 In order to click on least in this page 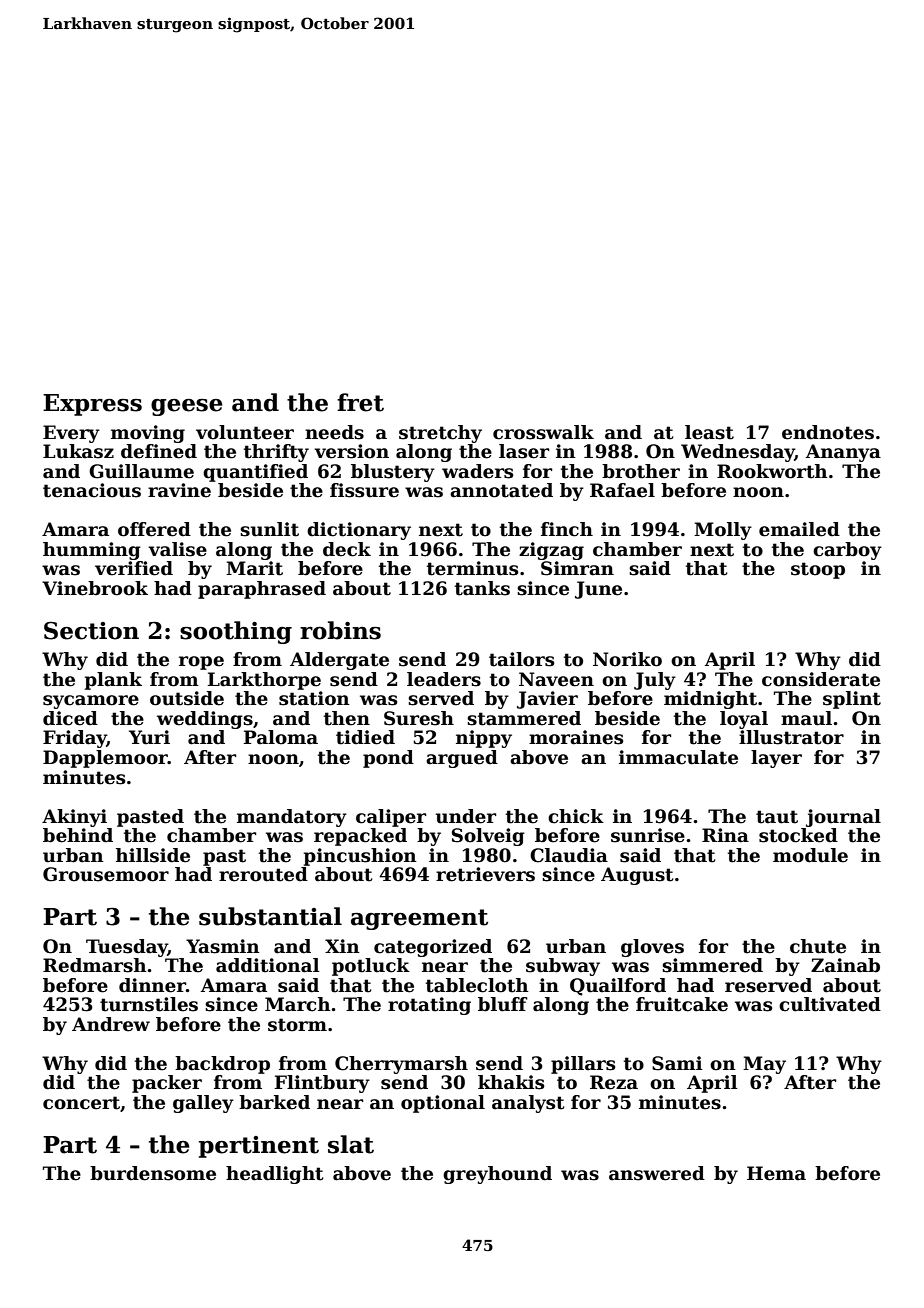, I will do `click(709, 432)`.
